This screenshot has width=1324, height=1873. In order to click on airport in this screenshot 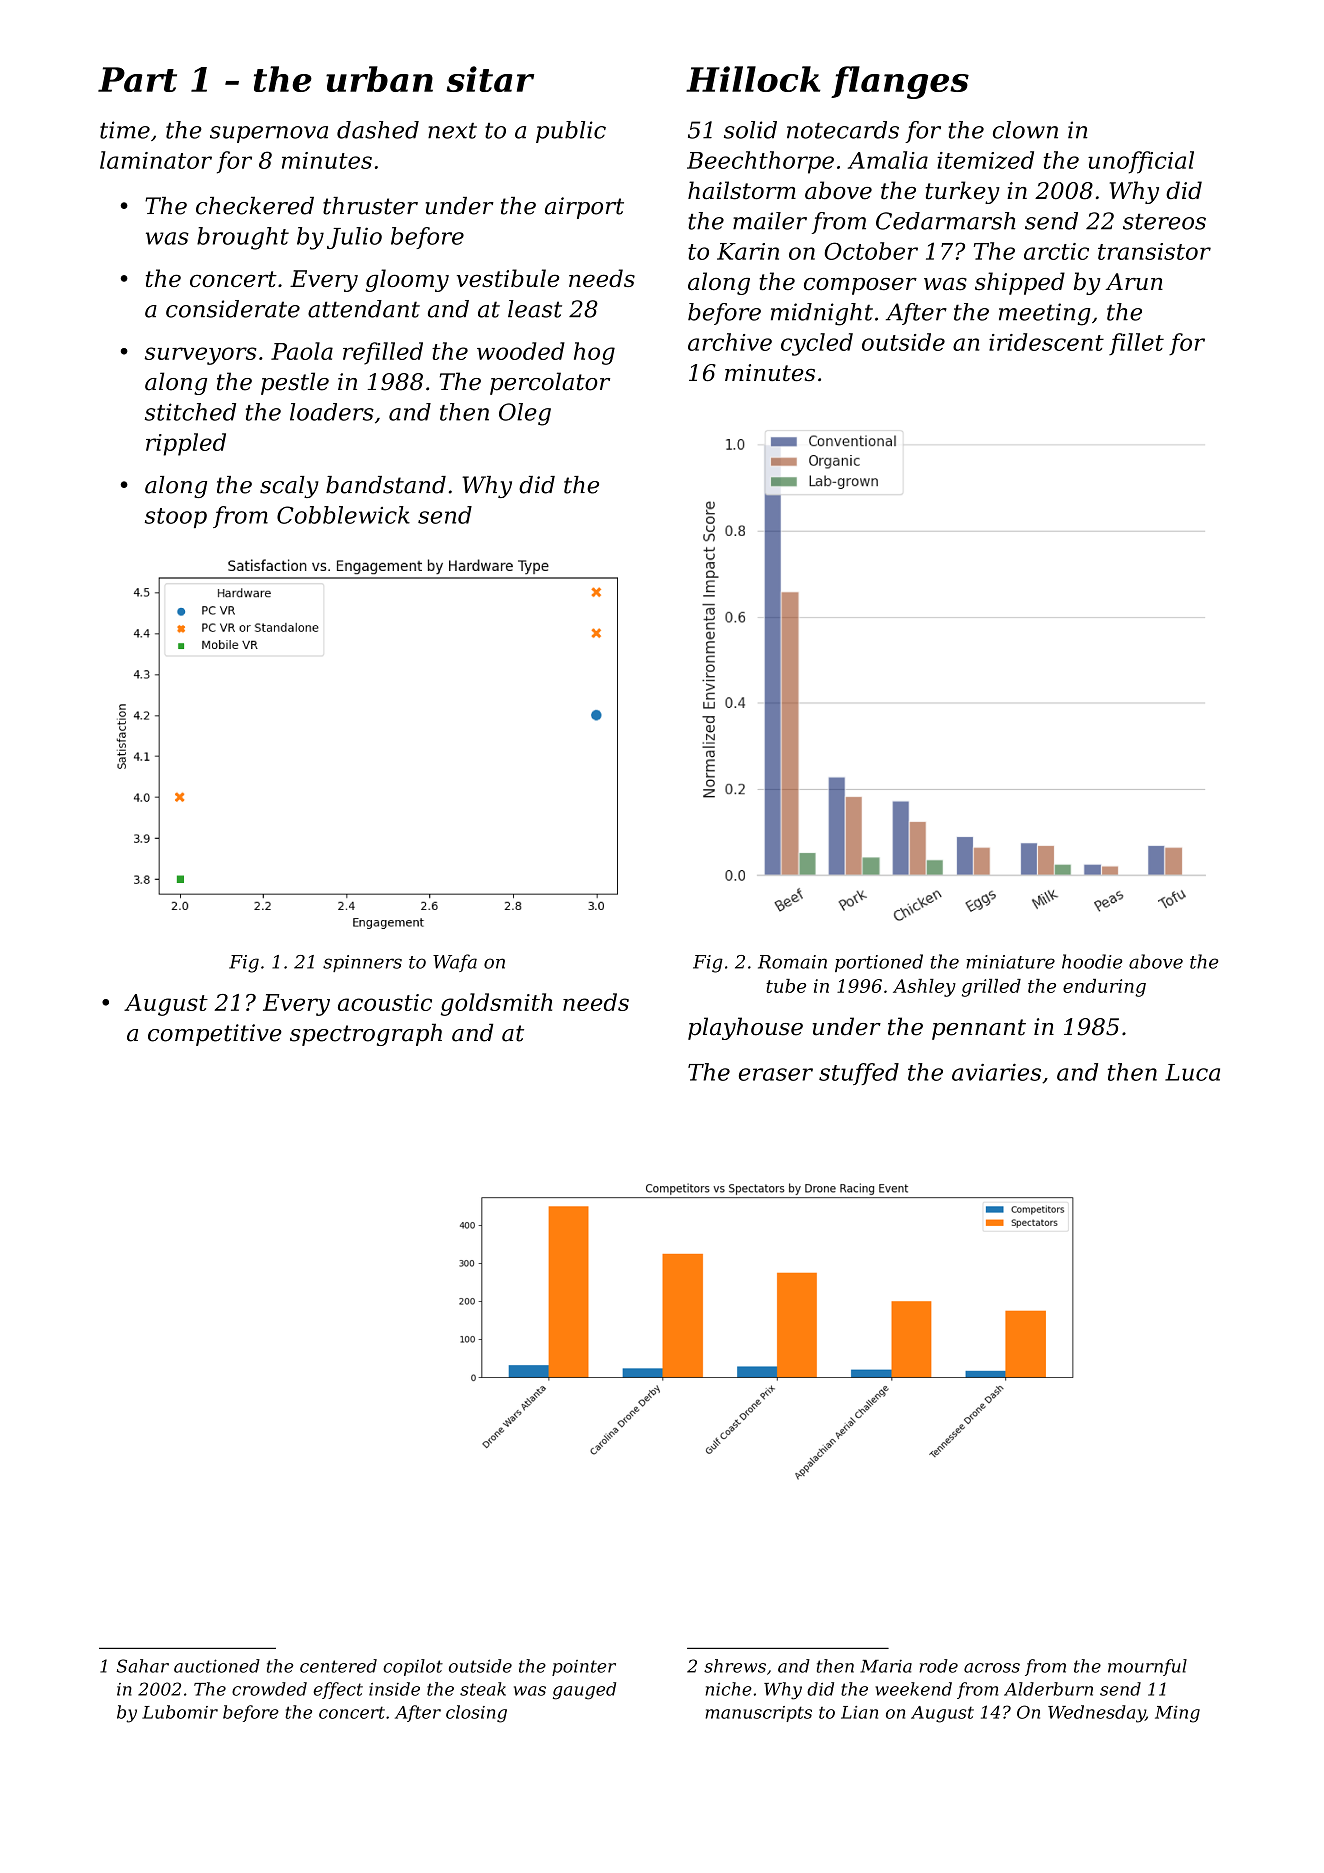, I will do `click(584, 208)`.
